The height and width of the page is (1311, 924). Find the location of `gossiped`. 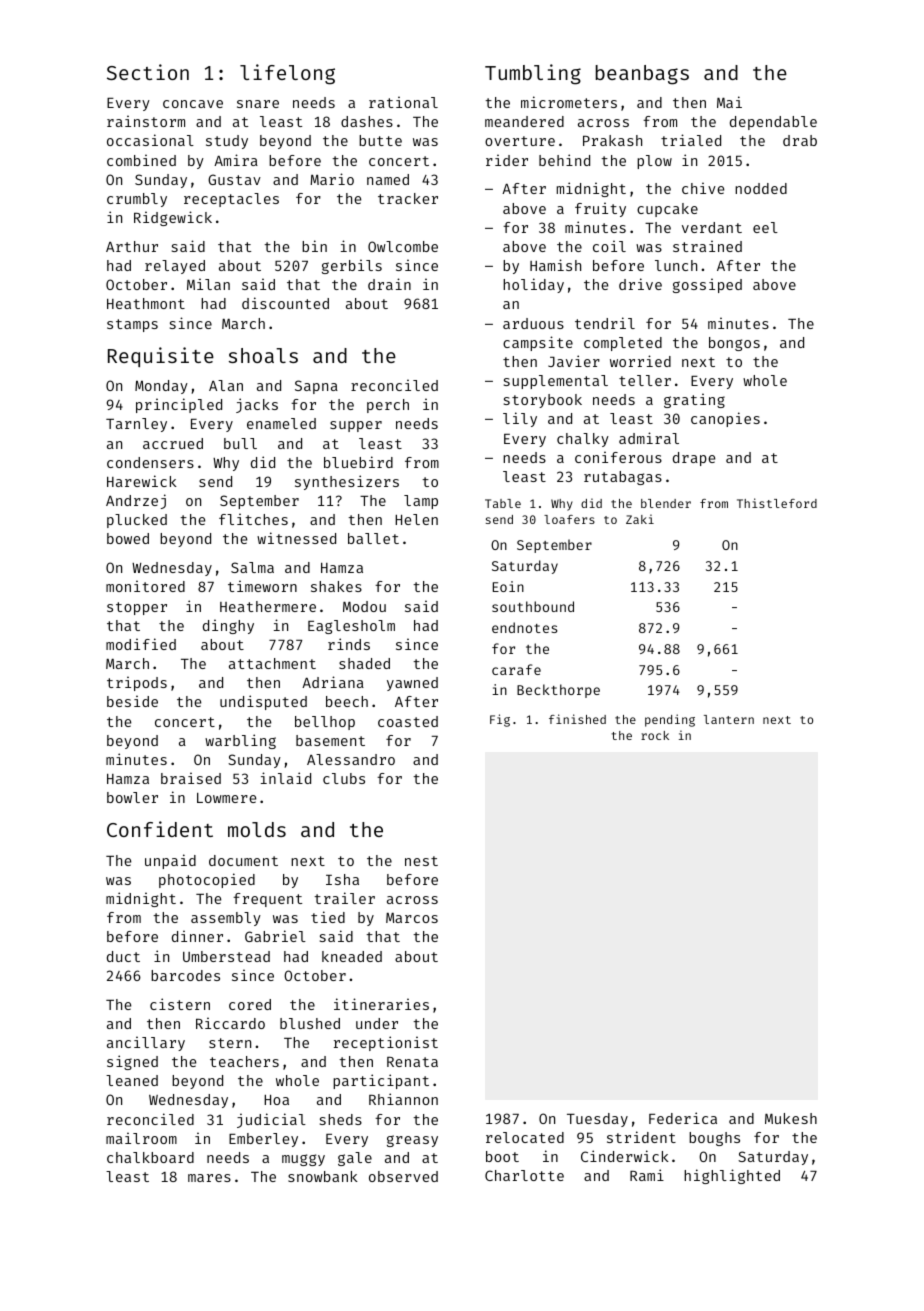

gossiped is located at coordinates (707, 285).
